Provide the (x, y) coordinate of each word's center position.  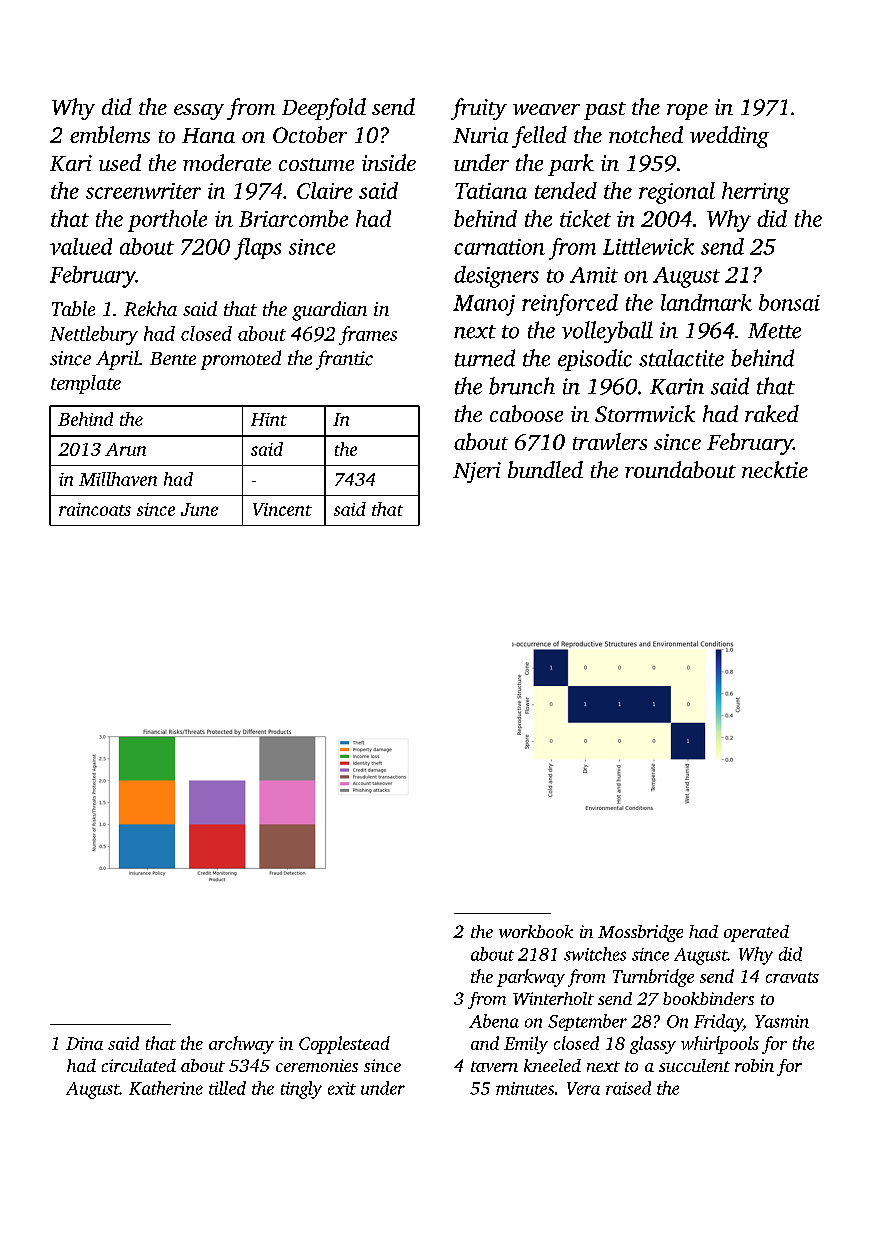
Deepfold (324, 109)
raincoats (95, 509)
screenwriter (143, 191)
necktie (775, 469)
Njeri (477, 472)
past (605, 111)
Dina (84, 1043)
